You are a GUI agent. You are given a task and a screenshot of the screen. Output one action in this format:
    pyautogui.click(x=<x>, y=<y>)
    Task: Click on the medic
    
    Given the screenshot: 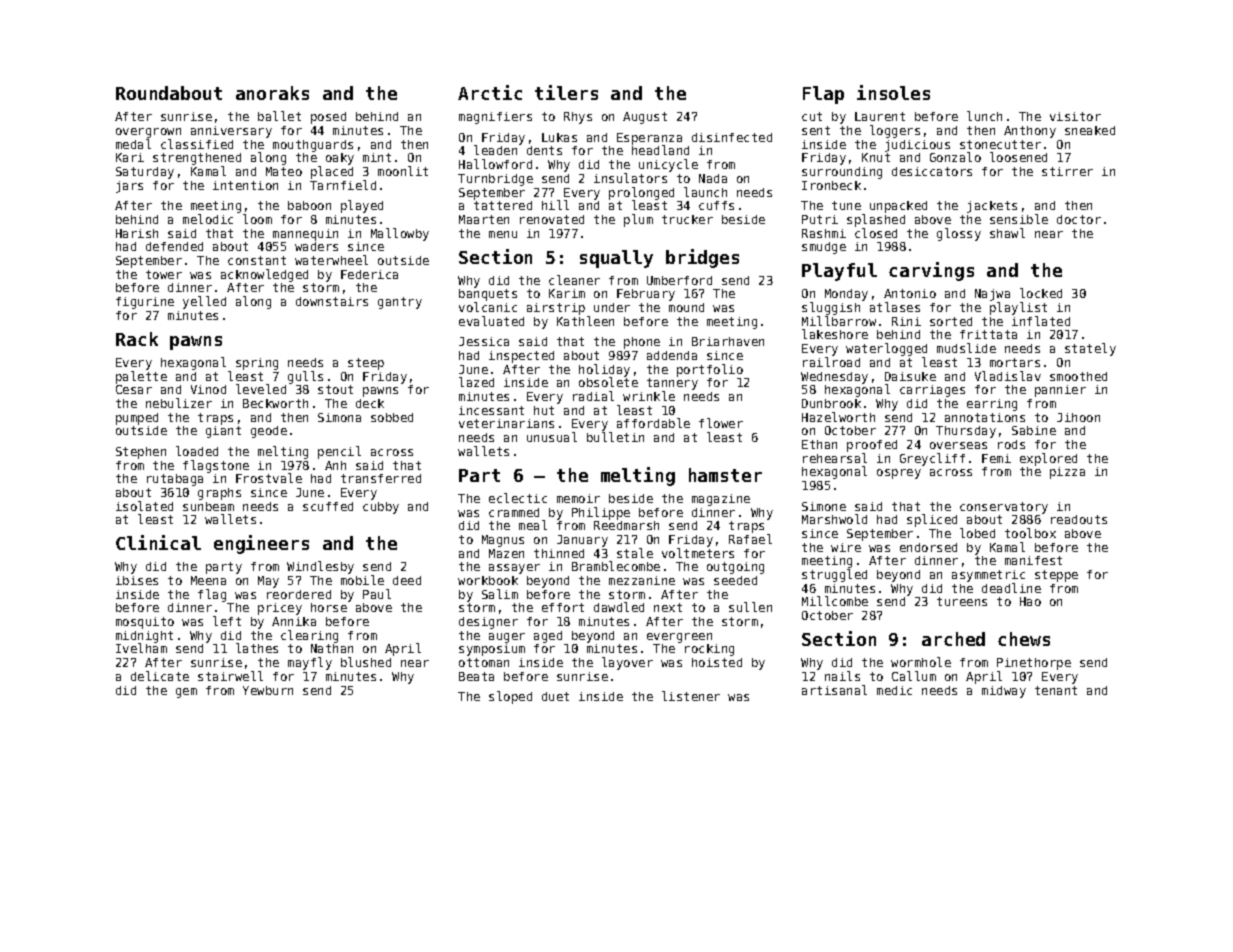 What is the action you would take?
    pyautogui.click(x=894, y=690)
